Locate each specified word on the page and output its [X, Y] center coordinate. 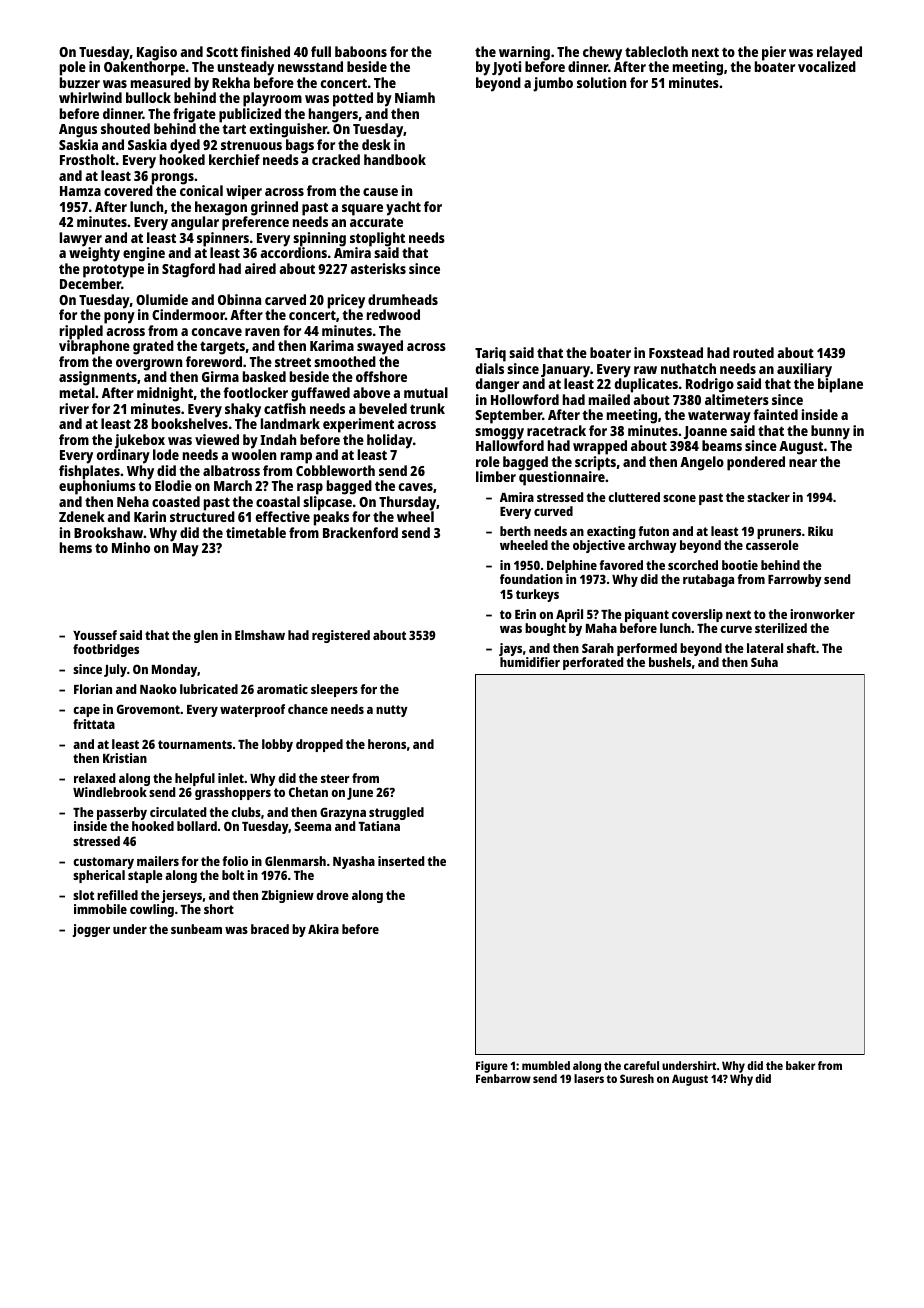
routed [753, 352]
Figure [492, 1067]
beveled [383, 408]
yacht [403, 208]
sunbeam [196, 929]
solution [601, 82]
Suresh [637, 1078]
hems [76, 547]
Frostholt [87, 159]
